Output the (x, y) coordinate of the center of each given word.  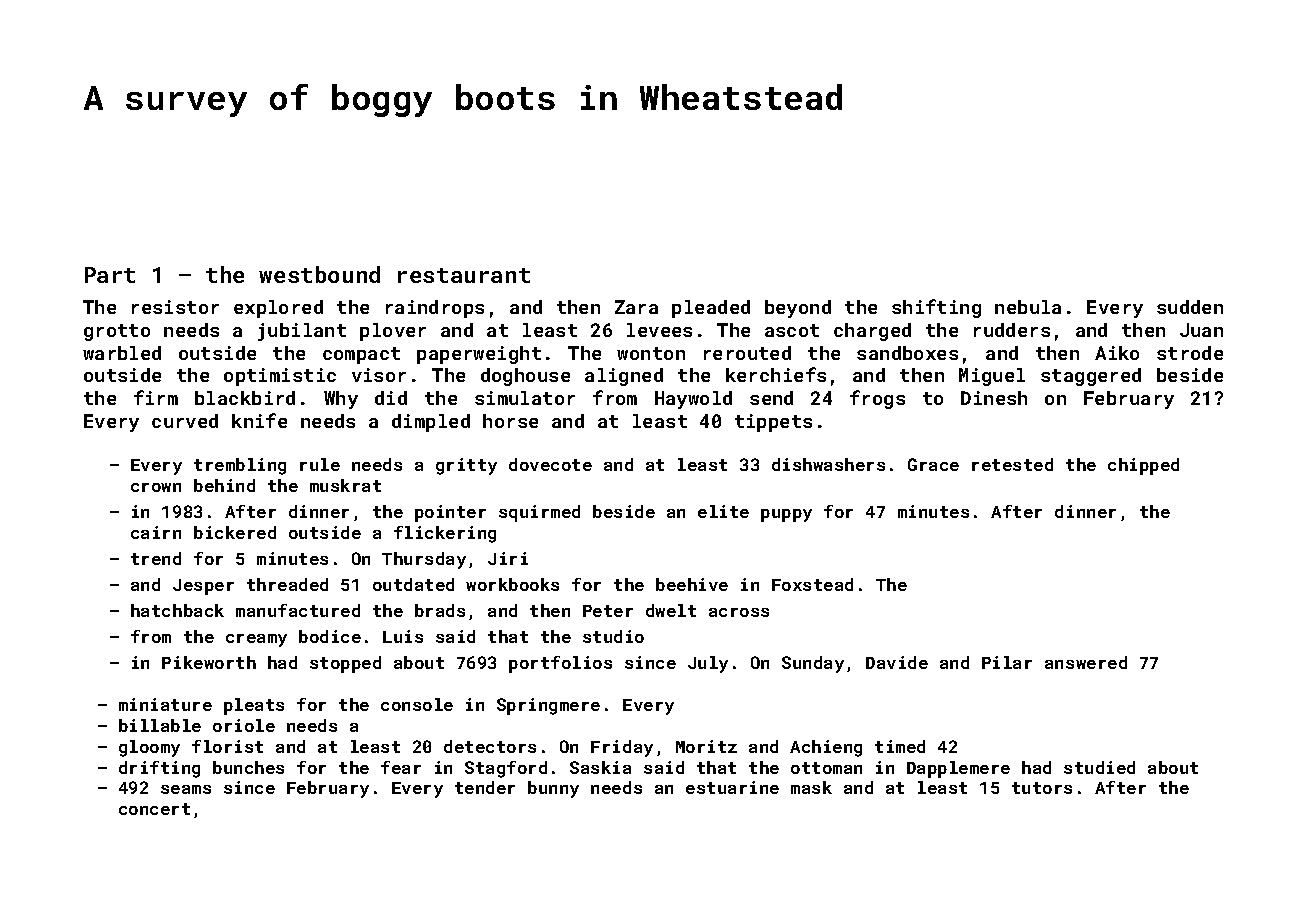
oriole (244, 725)
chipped (1143, 466)
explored (278, 309)
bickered (235, 532)
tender (485, 787)
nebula (1028, 307)
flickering (445, 534)
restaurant (464, 275)
